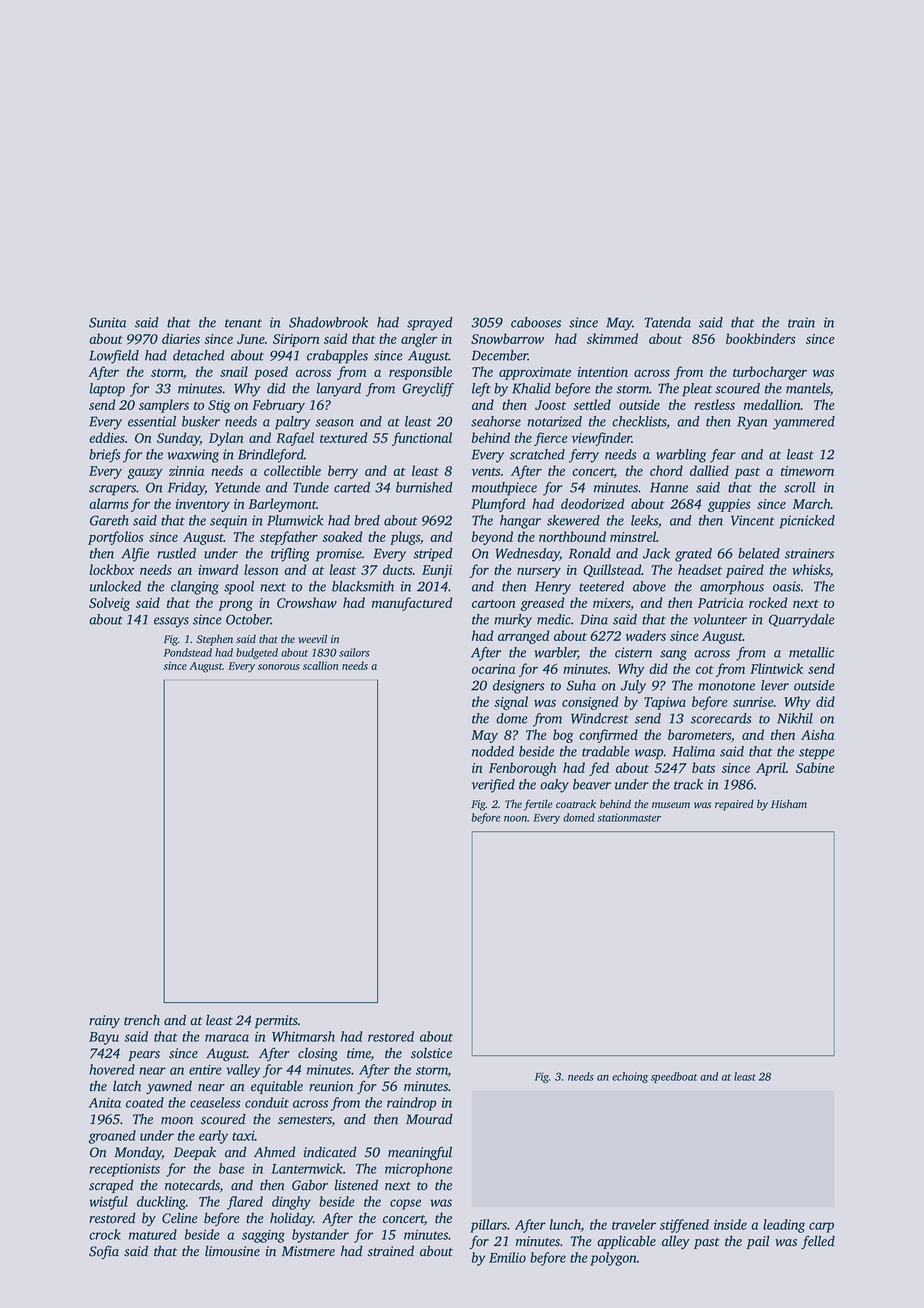  What do you see at coordinates (412, 604) in the document?
I see `manufactured` at bounding box center [412, 604].
